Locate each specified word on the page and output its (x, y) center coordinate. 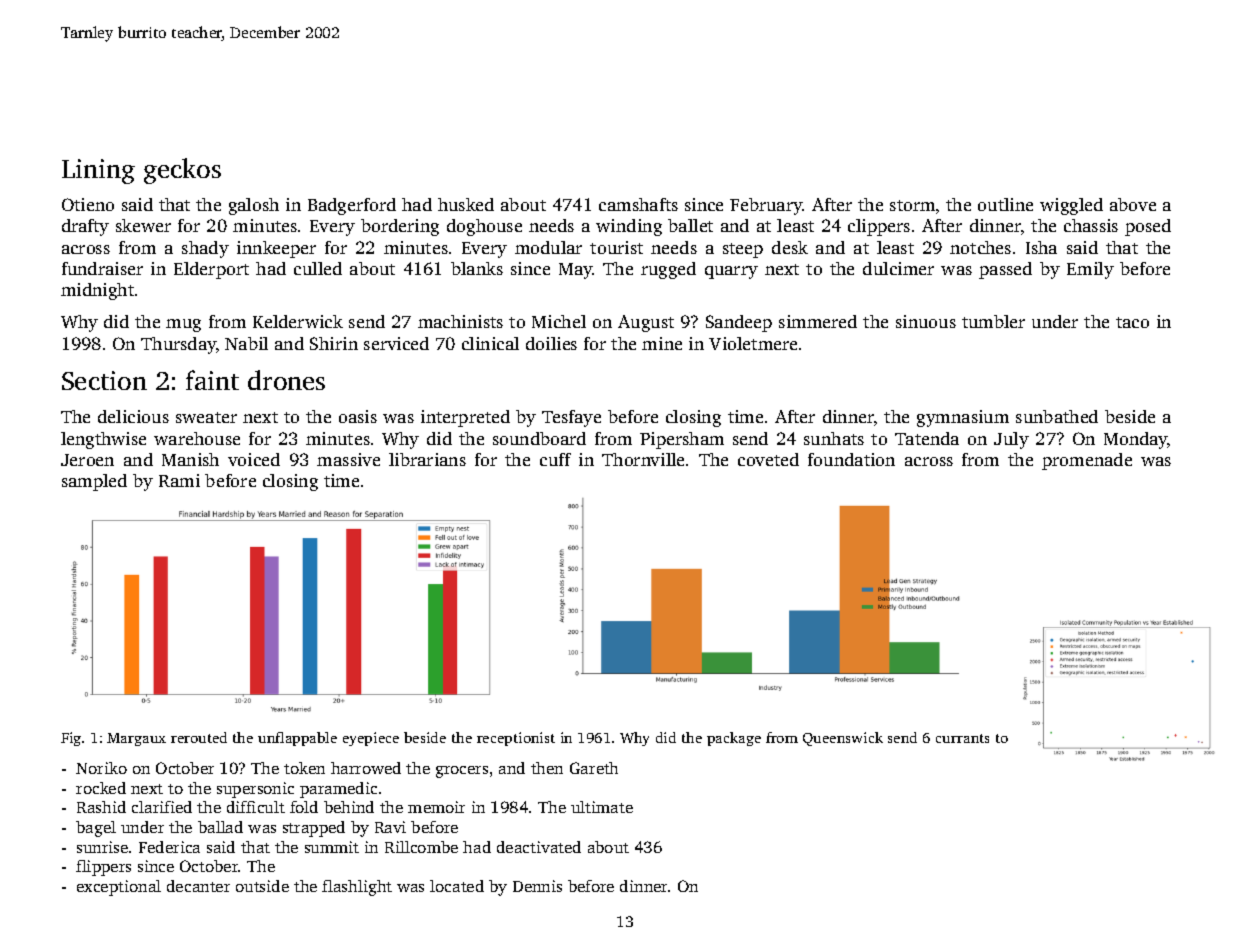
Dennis (537, 886)
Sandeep (739, 323)
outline (1005, 204)
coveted (768, 459)
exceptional (119, 888)
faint (212, 380)
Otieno (88, 204)
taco (1132, 322)
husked (466, 204)
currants (962, 738)
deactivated (539, 847)
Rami (179, 480)
